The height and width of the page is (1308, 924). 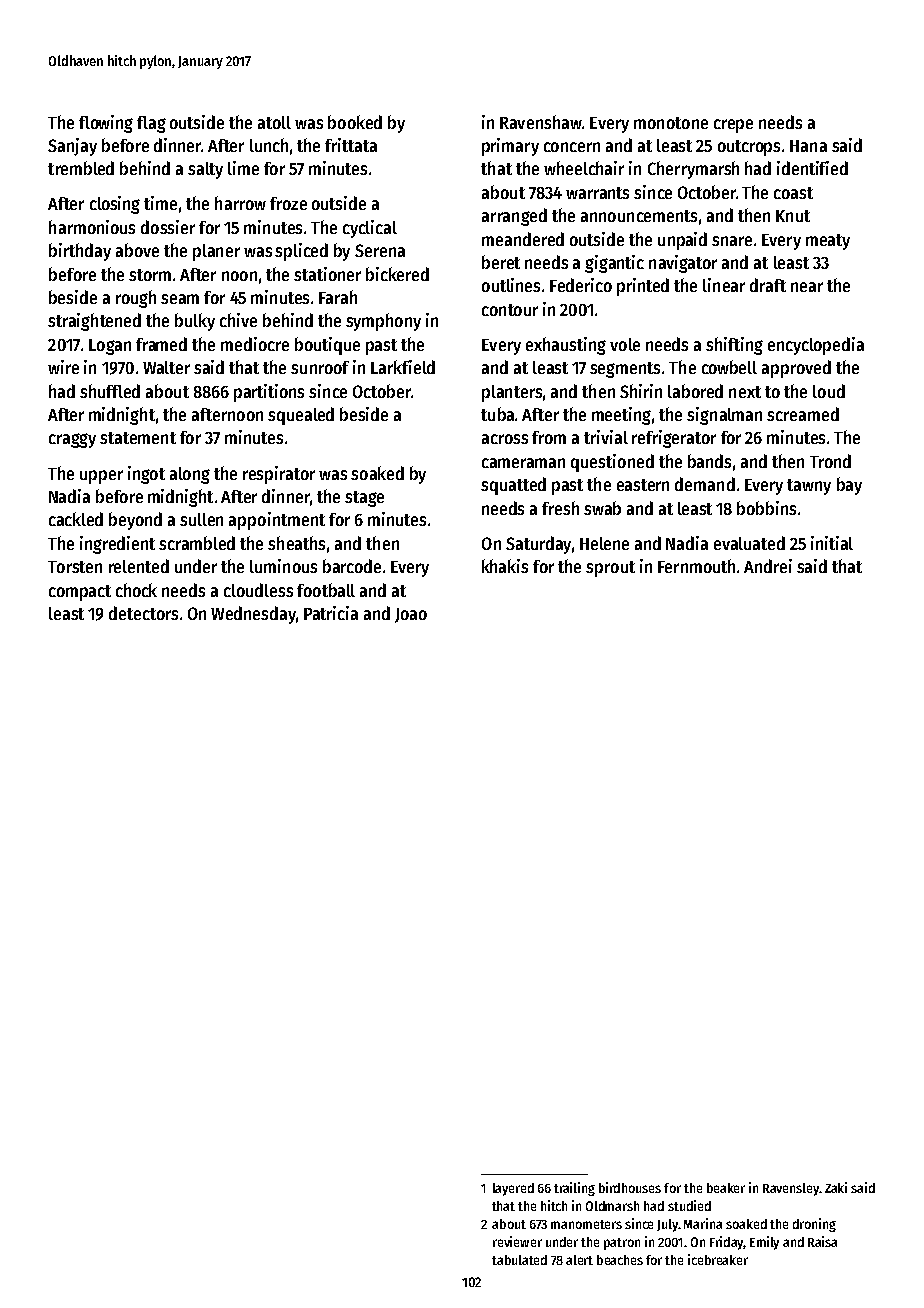 What do you see at coordinates (791, 1189) in the page?
I see `Ravensley` at bounding box center [791, 1189].
